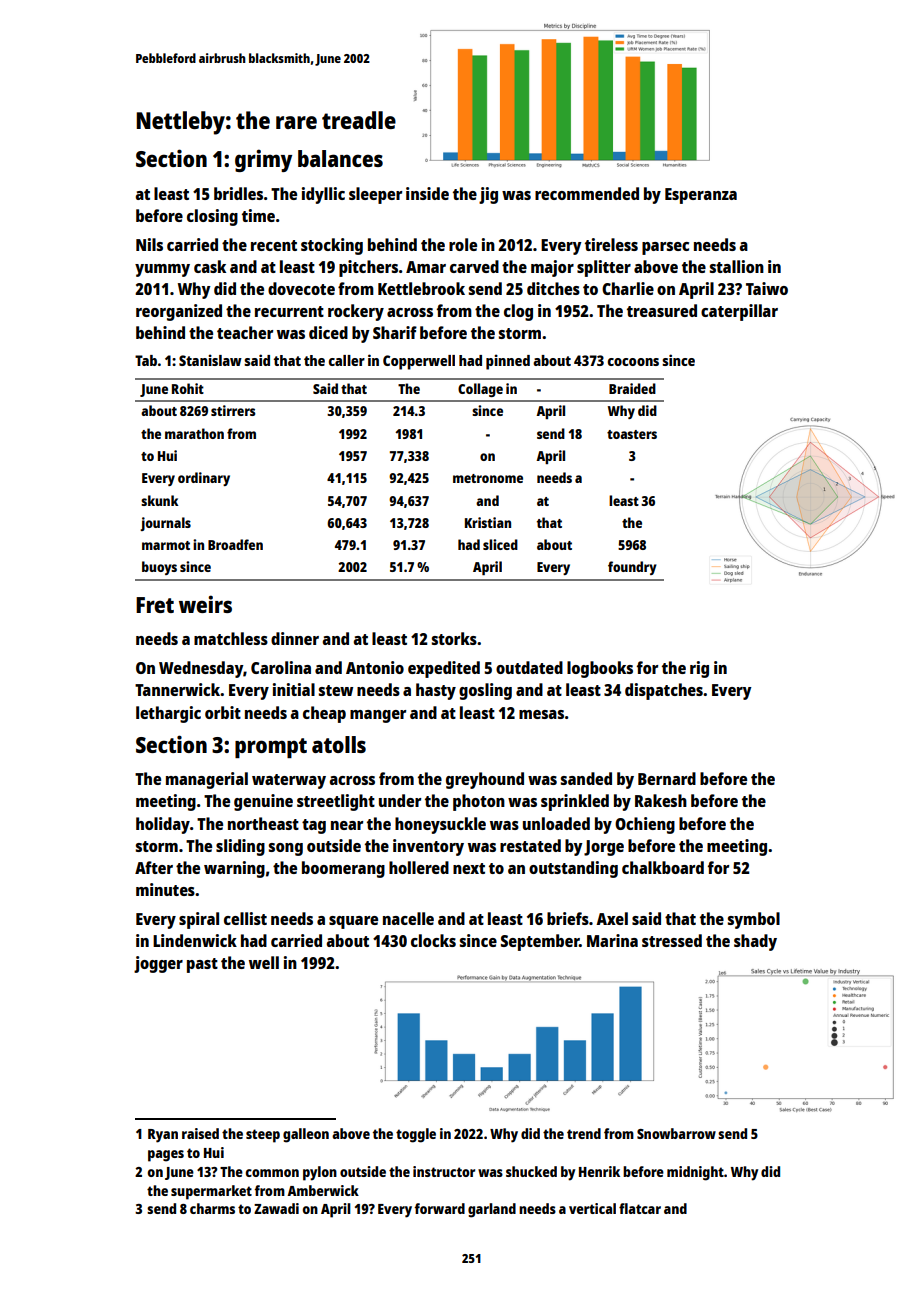  I want to click on forward, so click(439, 1208).
